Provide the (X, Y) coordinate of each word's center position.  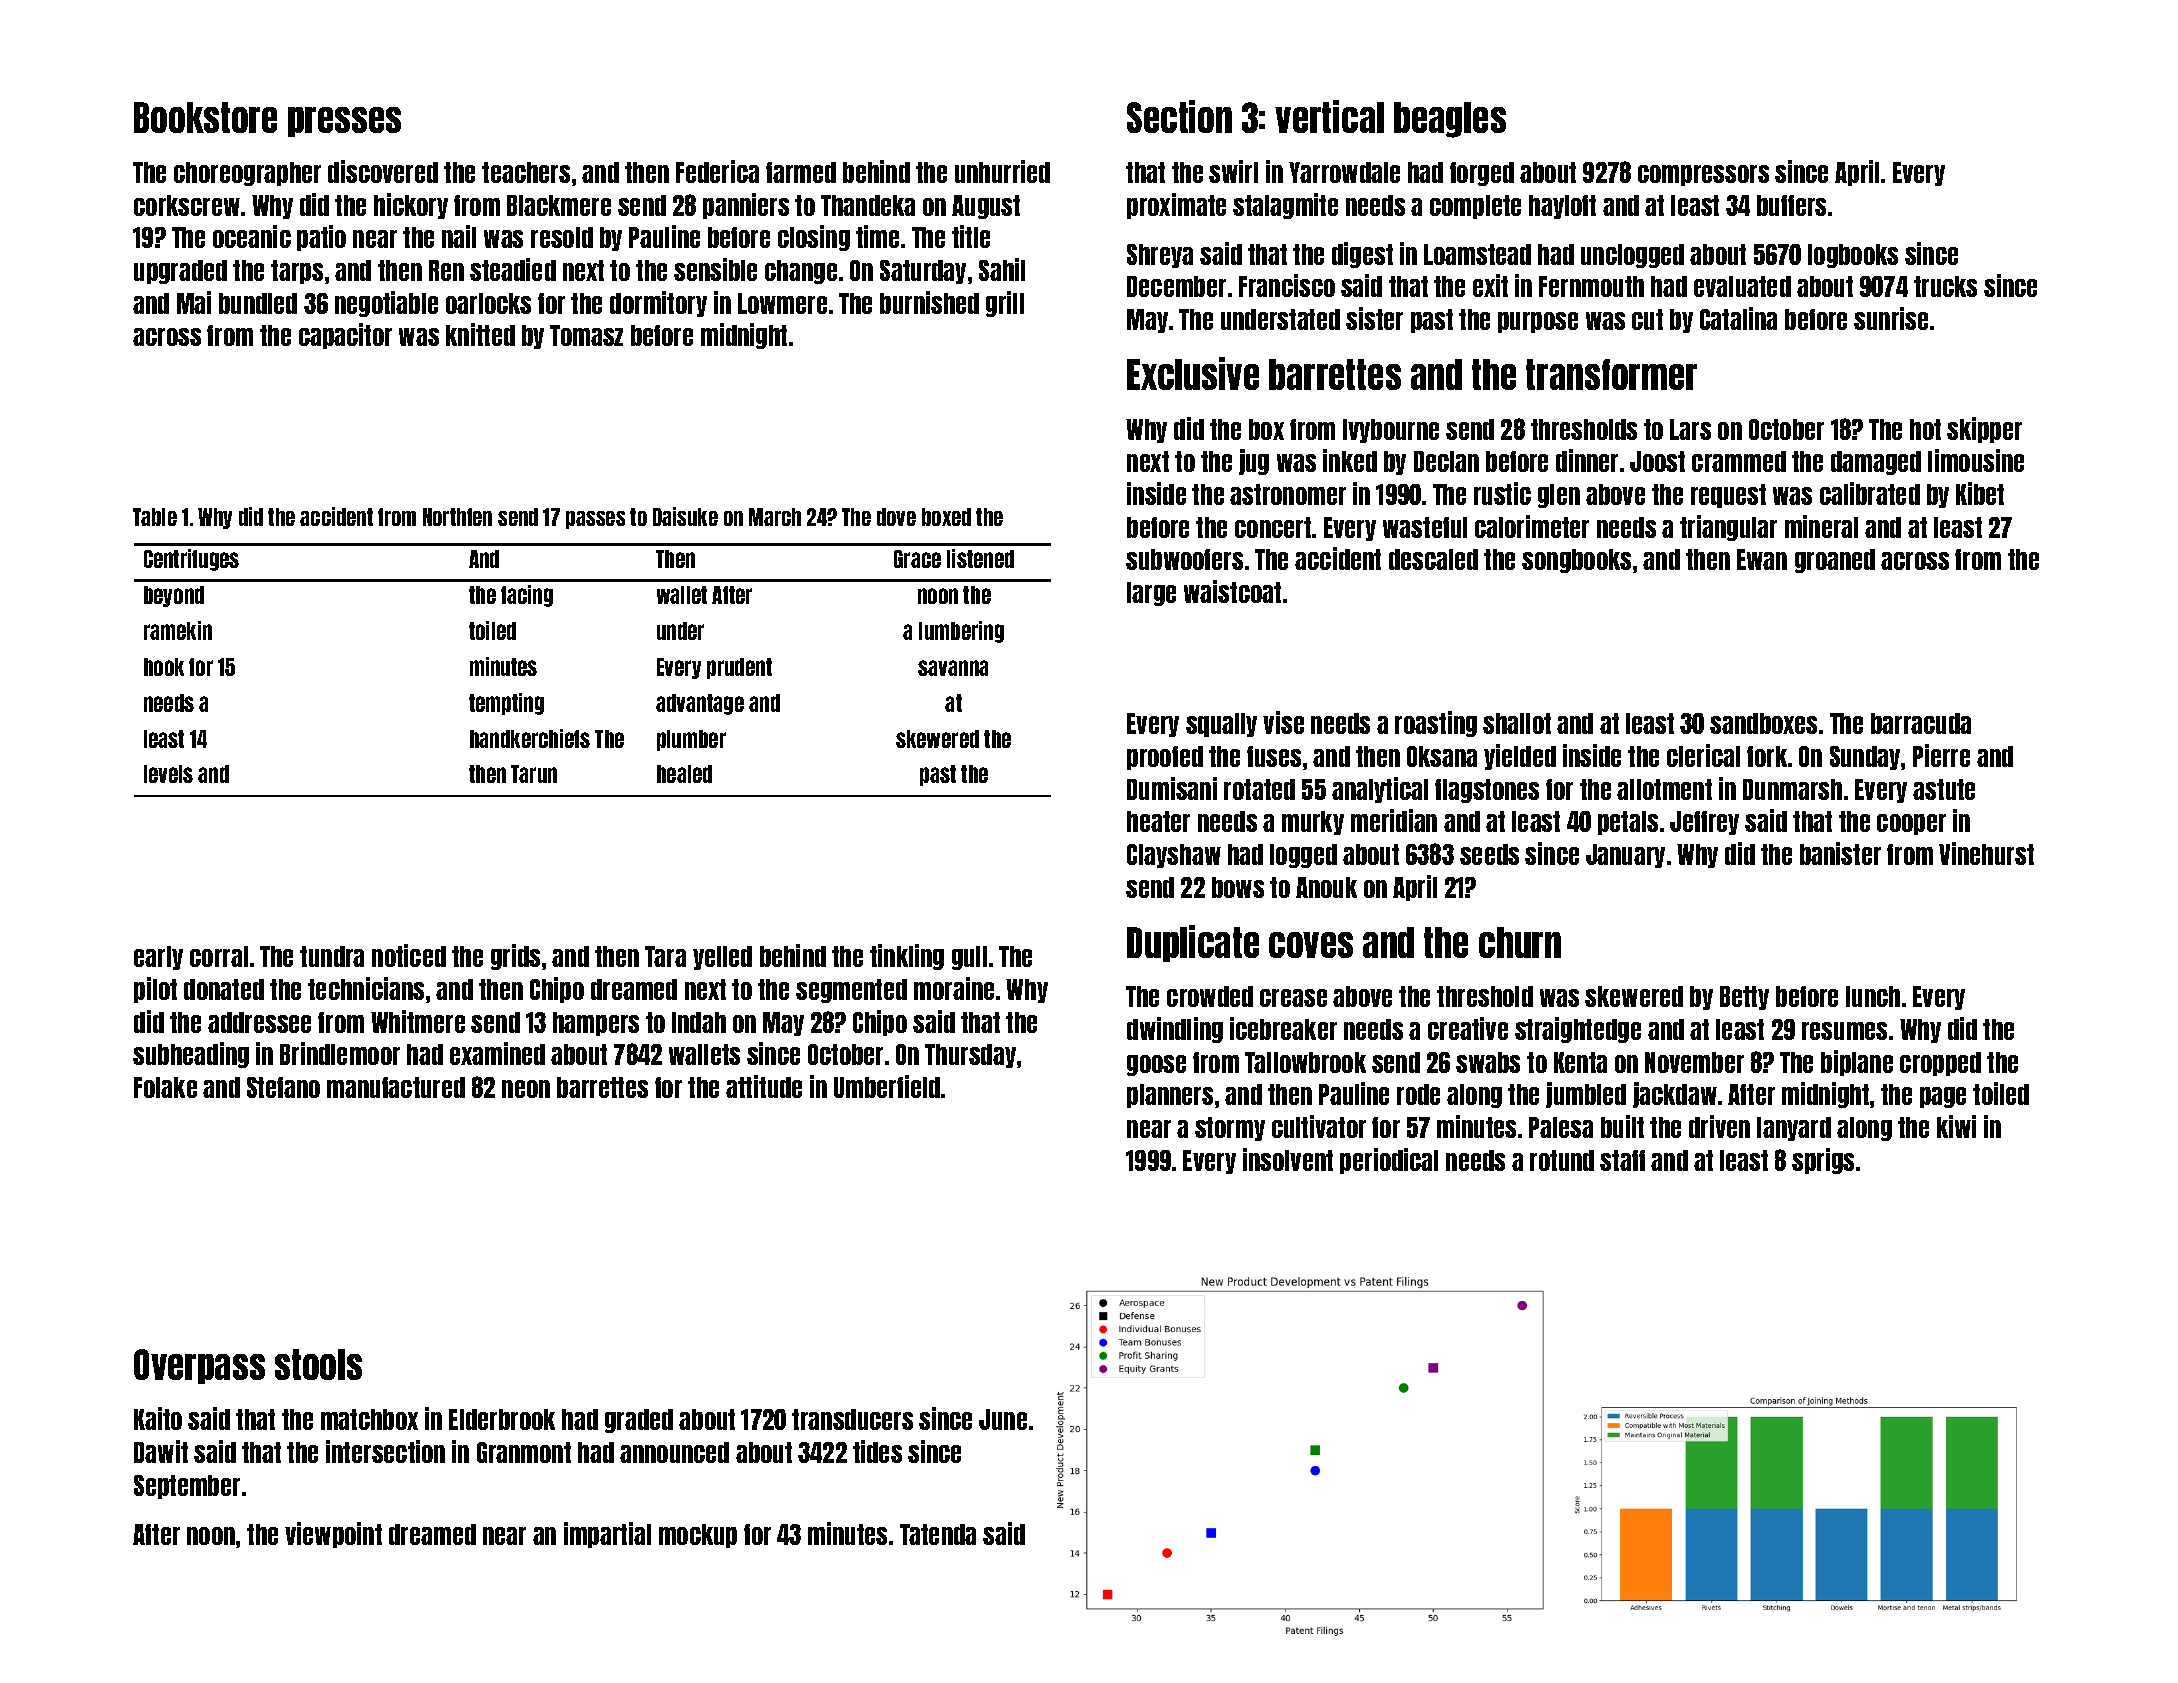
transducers (852, 1419)
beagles (1450, 120)
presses (344, 122)
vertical (1329, 116)
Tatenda (938, 1534)
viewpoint (333, 1535)
